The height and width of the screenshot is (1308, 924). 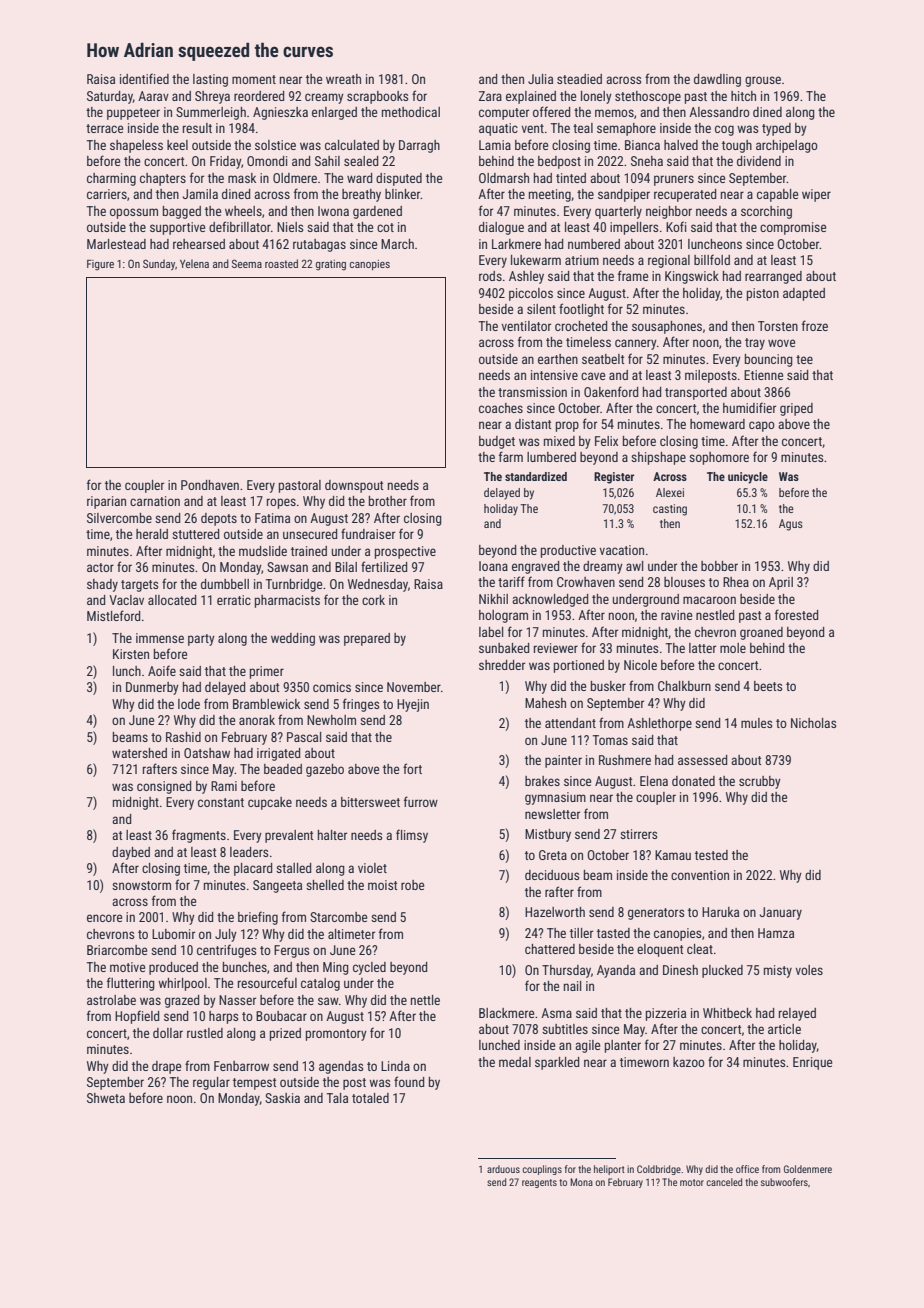 What do you see at coordinates (254, 79) in the screenshot?
I see `moment` at bounding box center [254, 79].
